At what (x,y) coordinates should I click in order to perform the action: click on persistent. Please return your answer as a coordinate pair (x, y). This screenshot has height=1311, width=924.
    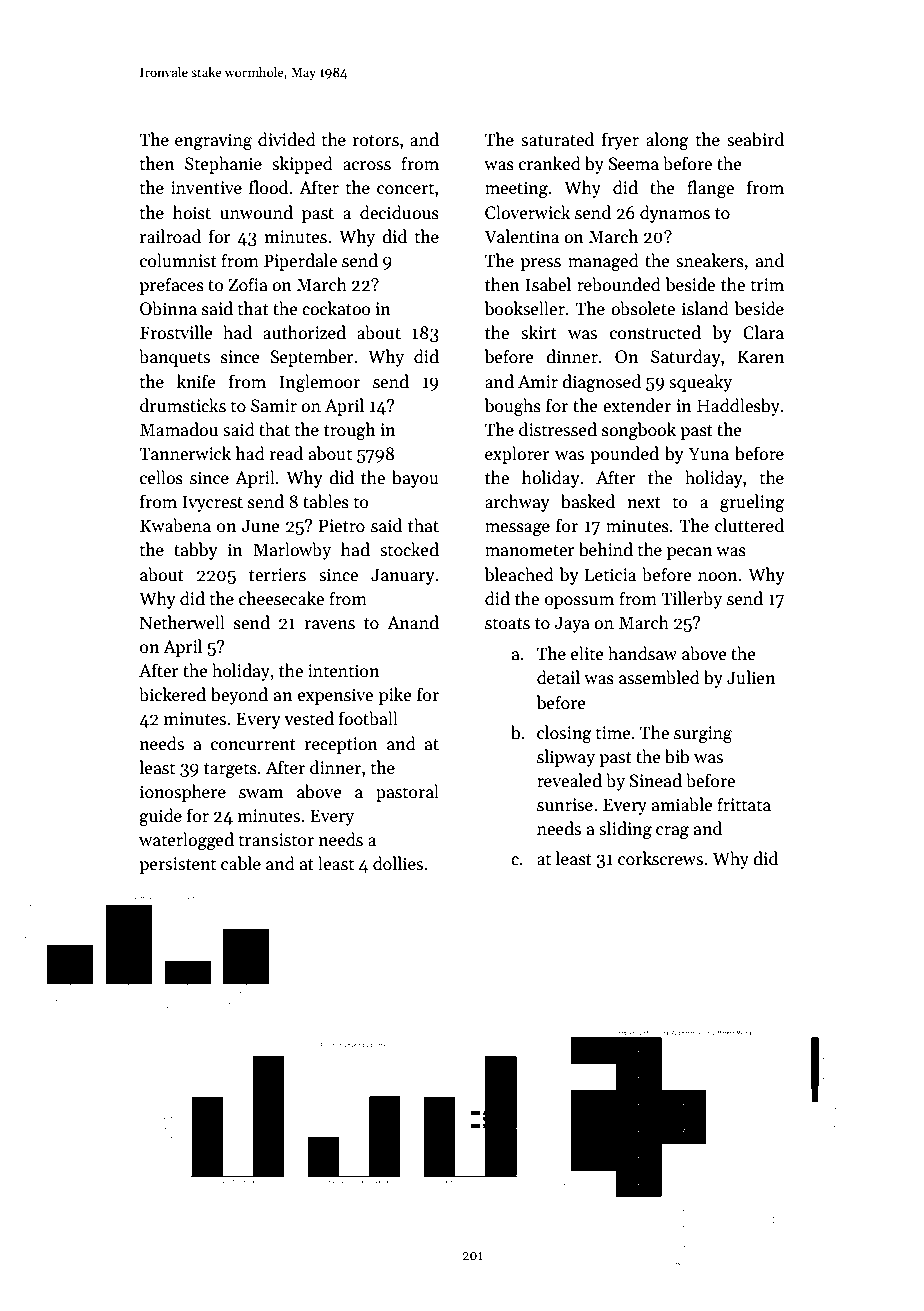
    Looking at the image, I should click on (177, 865).
